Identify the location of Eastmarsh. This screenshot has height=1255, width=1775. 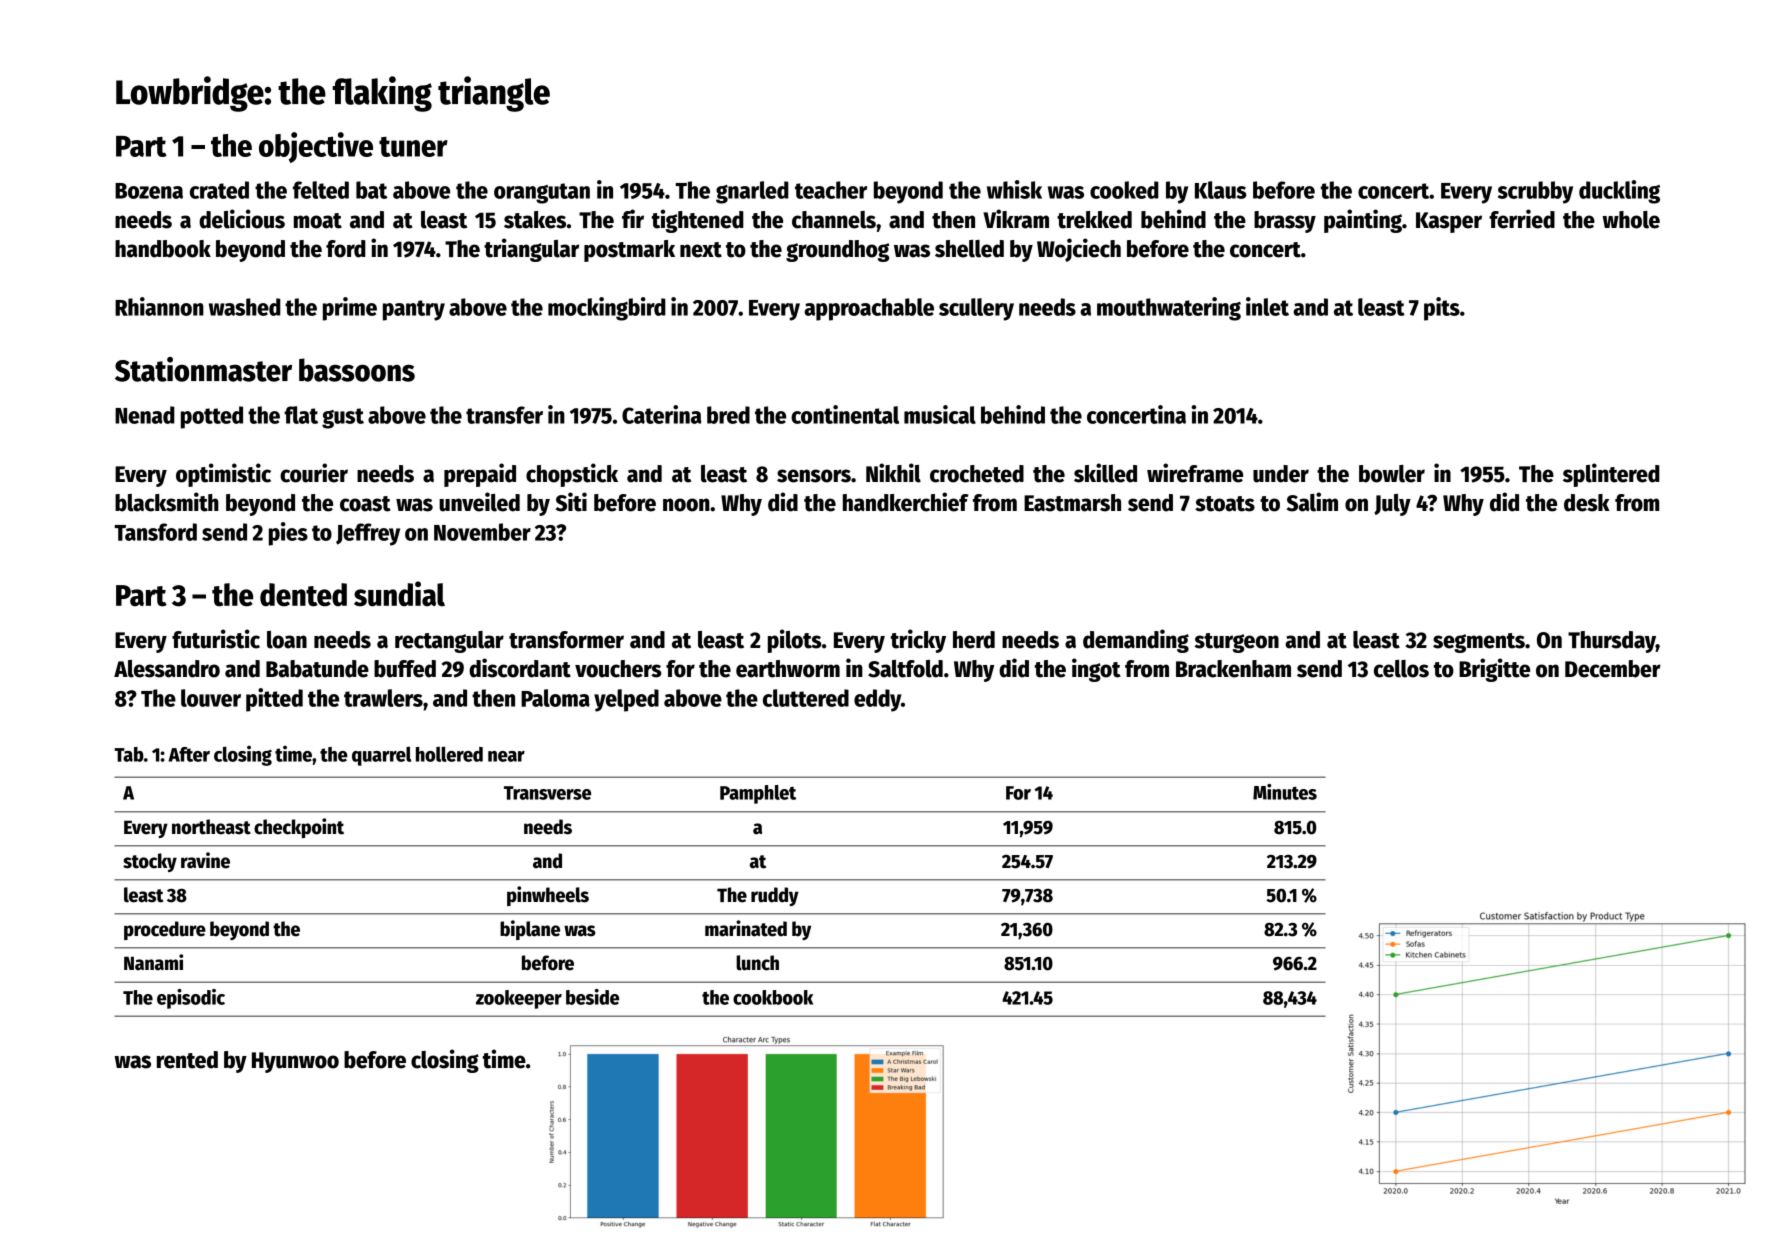
(1072, 503).
